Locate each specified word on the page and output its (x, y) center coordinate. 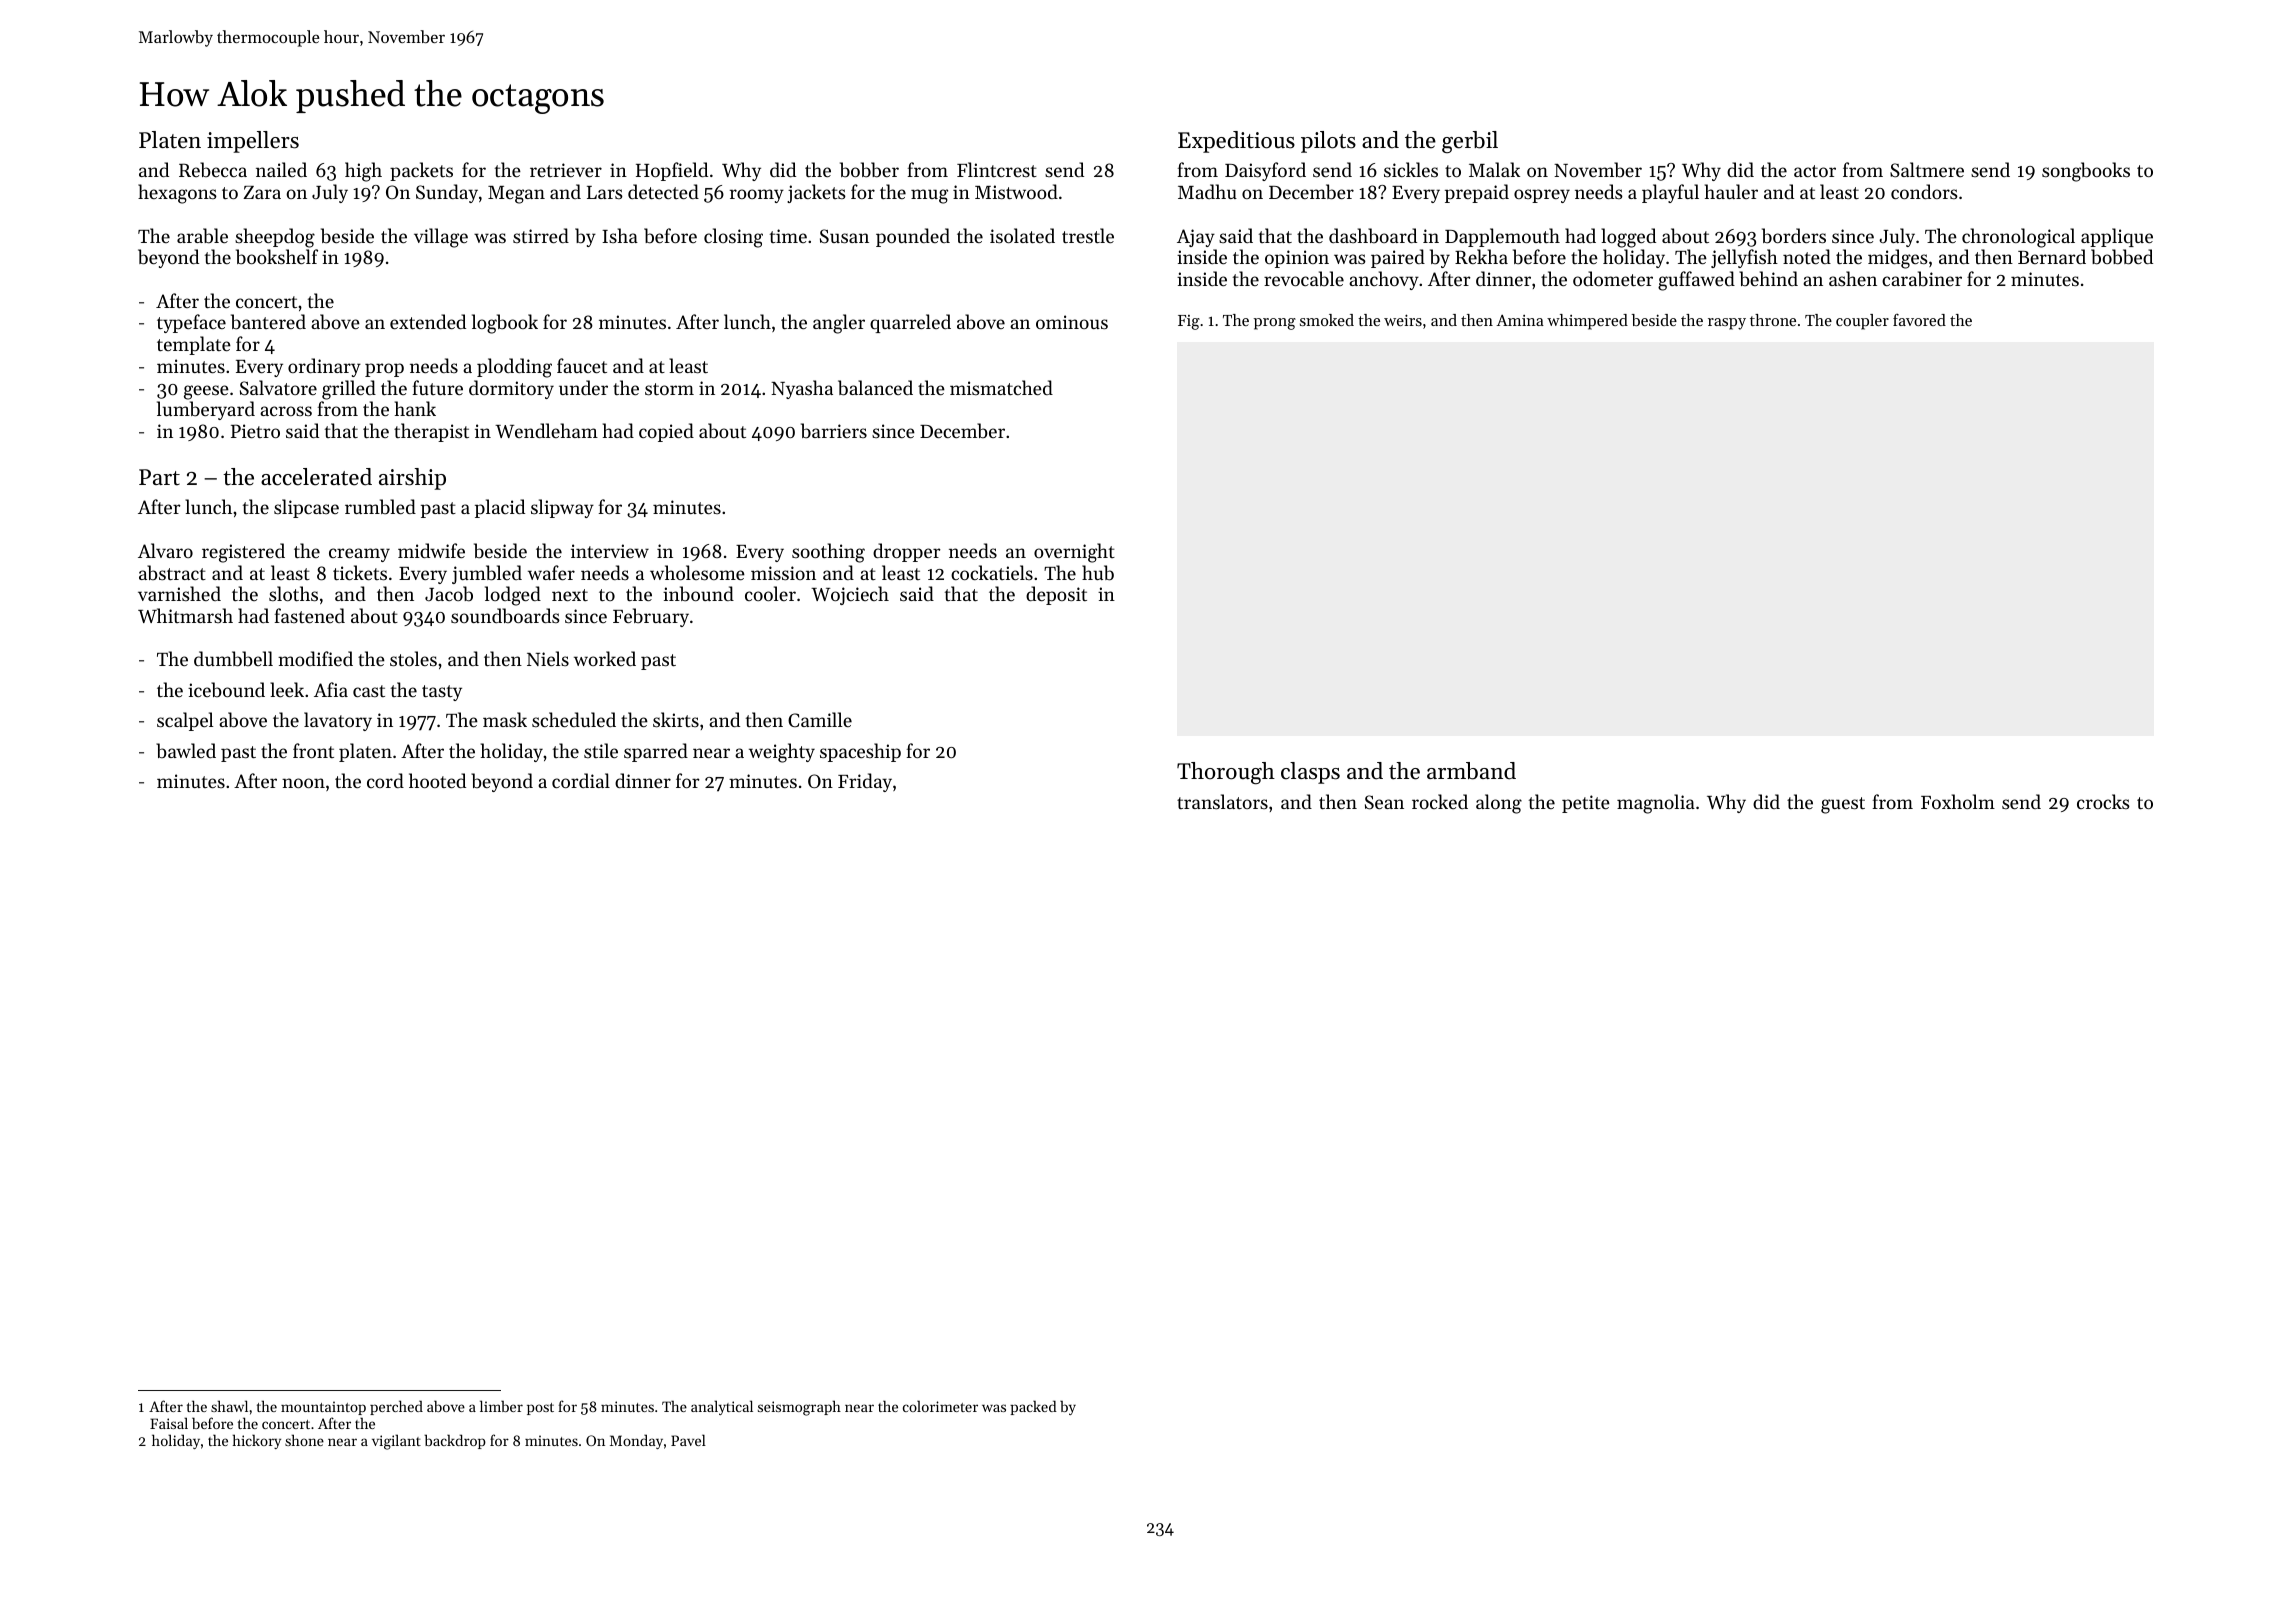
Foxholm (1958, 801)
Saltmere (1927, 170)
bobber (869, 170)
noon (303, 783)
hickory (257, 1441)
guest (1843, 805)
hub (1098, 573)
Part (159, 477)
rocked (1440, 801)
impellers (253, 142)
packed (1033, 1407)
